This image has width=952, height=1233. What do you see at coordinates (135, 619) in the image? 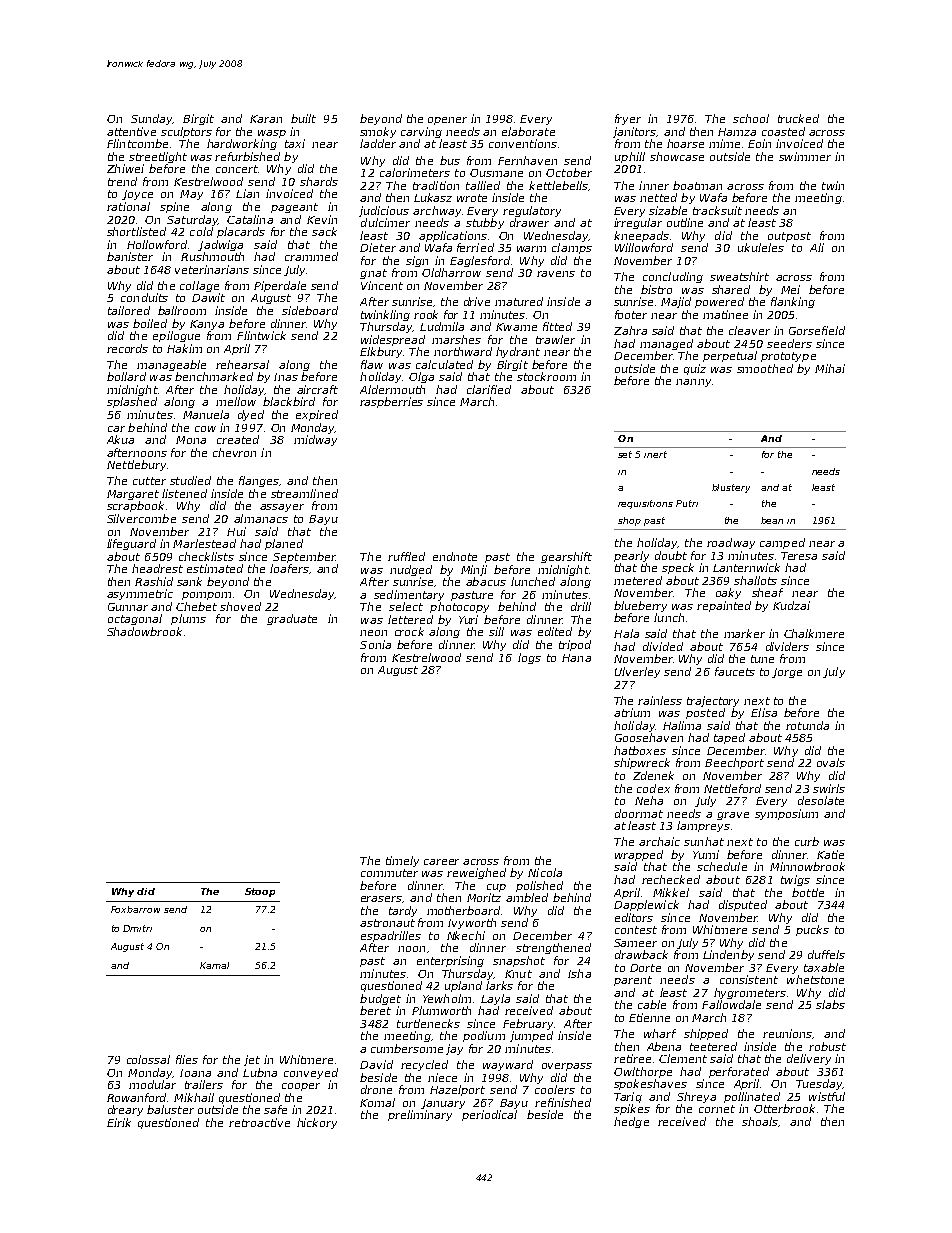
I see `octagonal` at bounding box center [135, 619].
